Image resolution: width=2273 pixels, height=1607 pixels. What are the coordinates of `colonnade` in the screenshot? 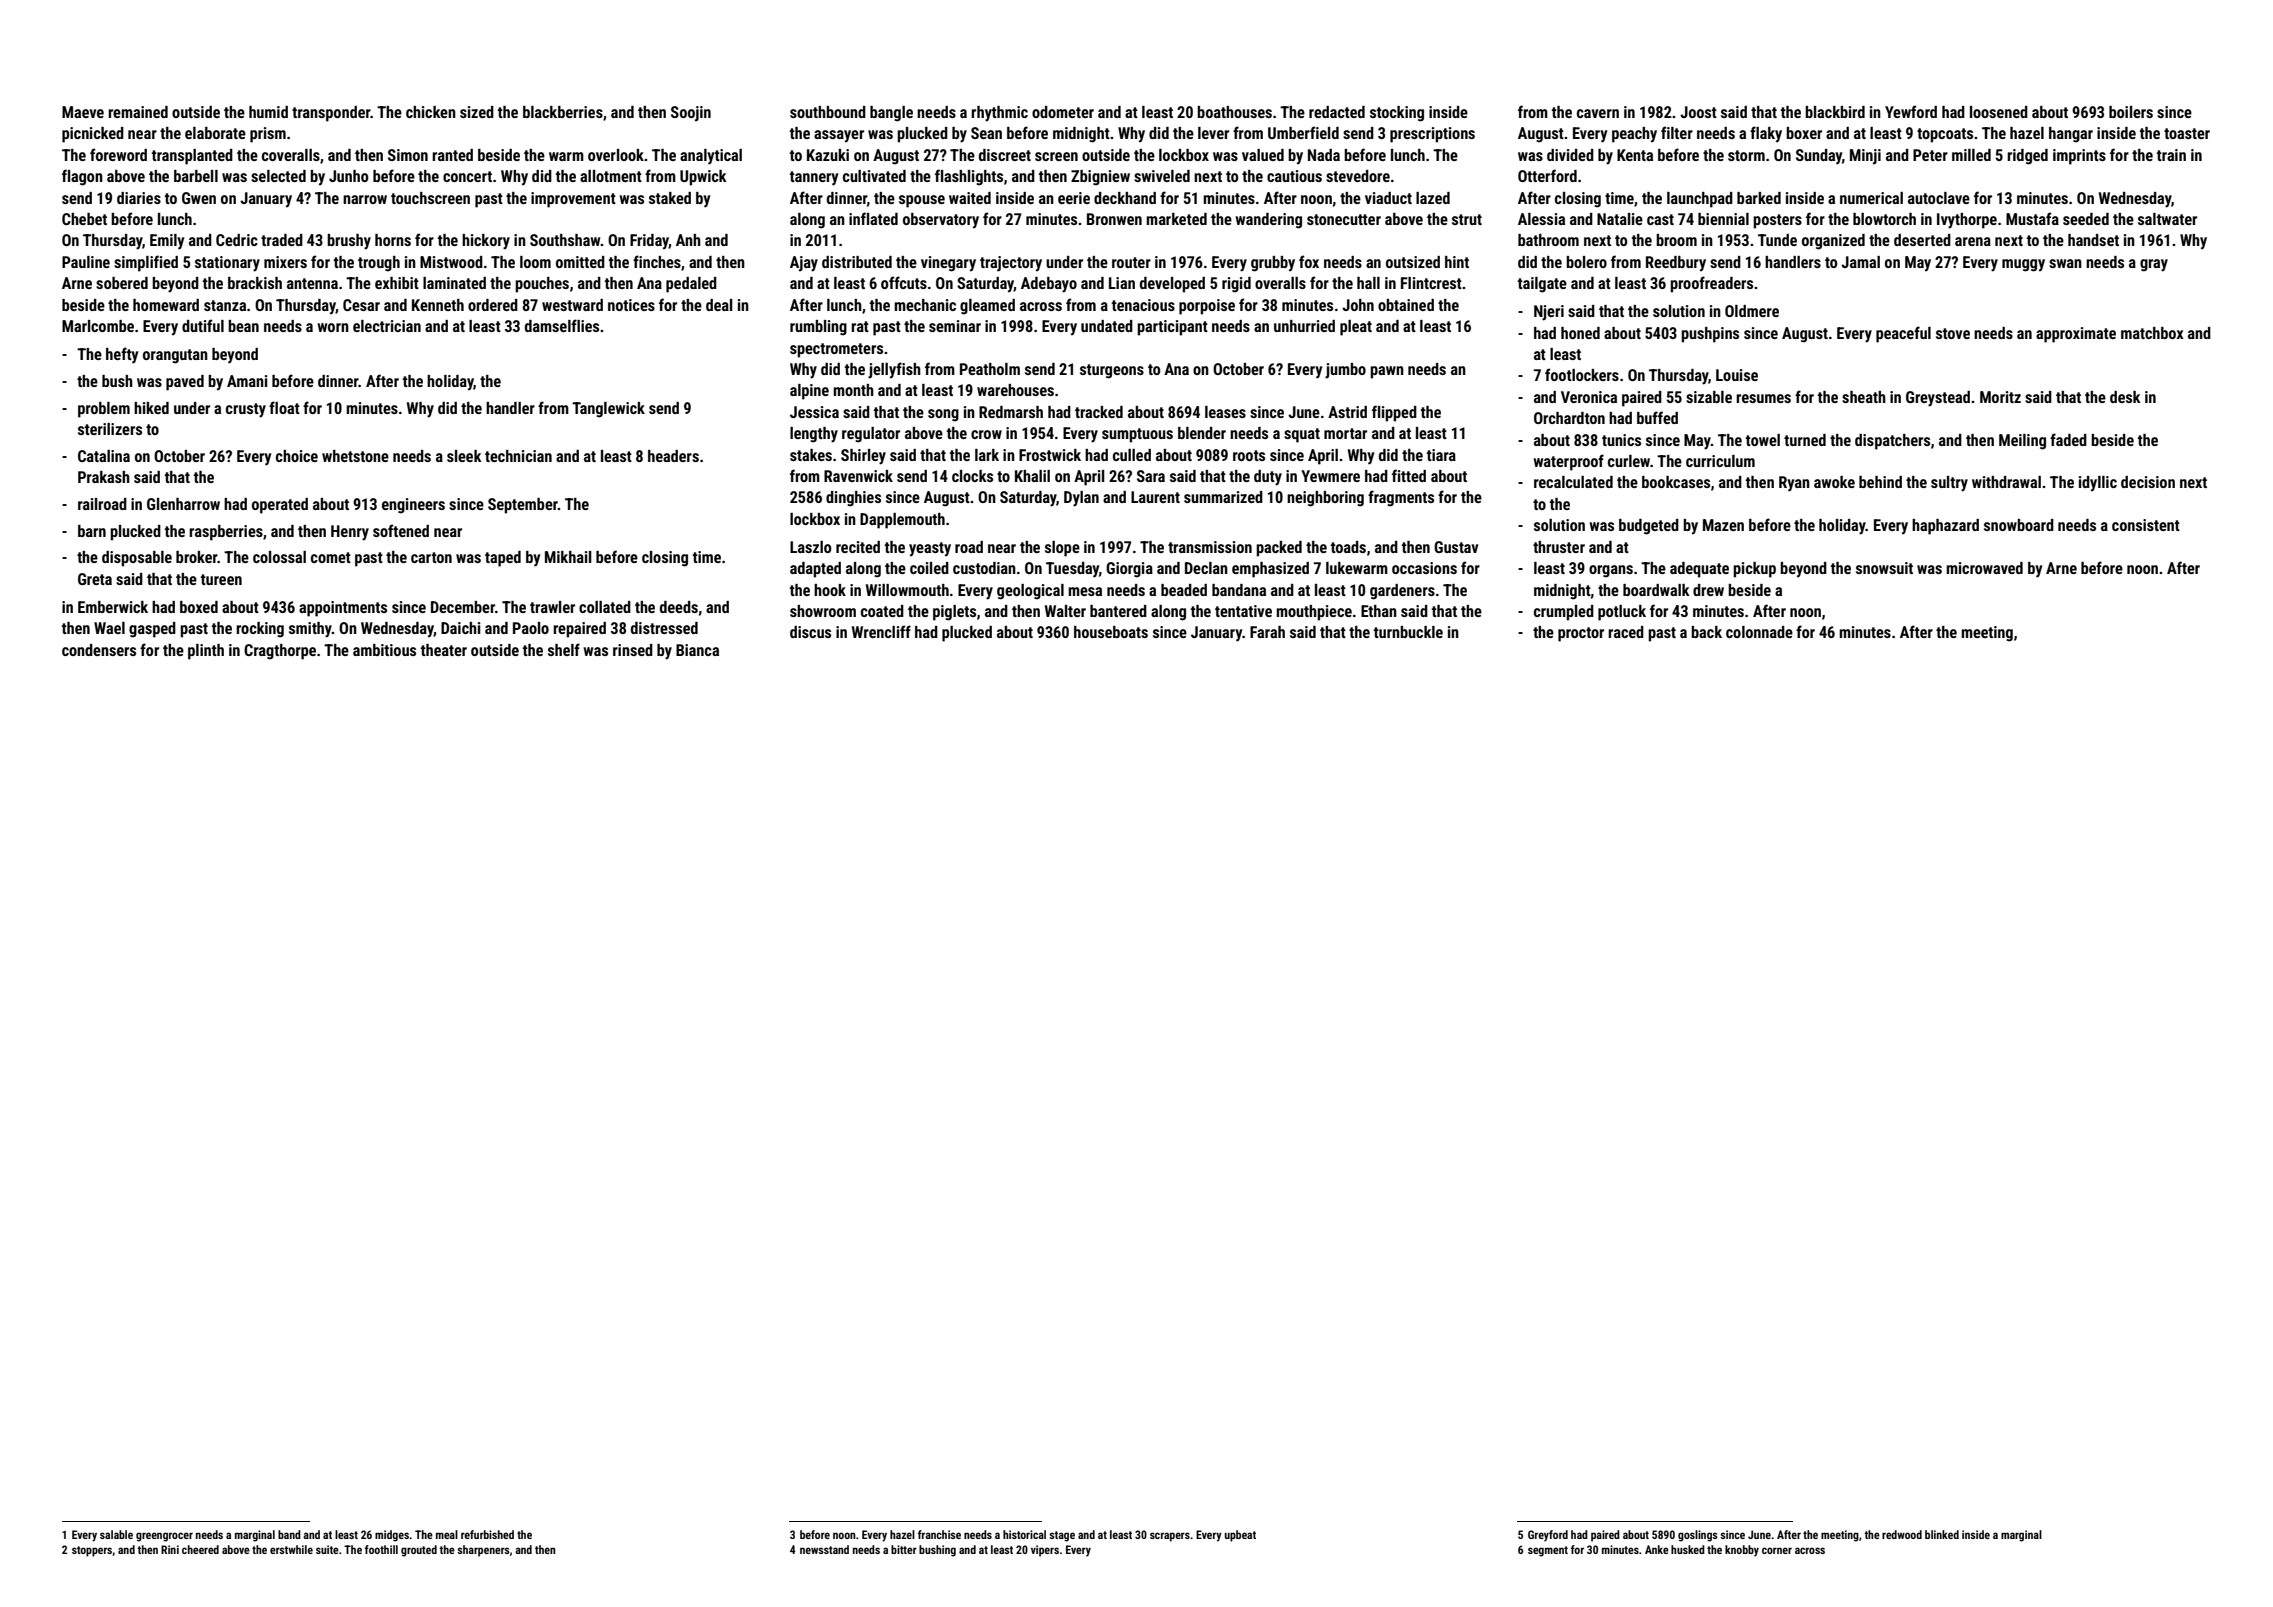 It's located at (1759, 632).
